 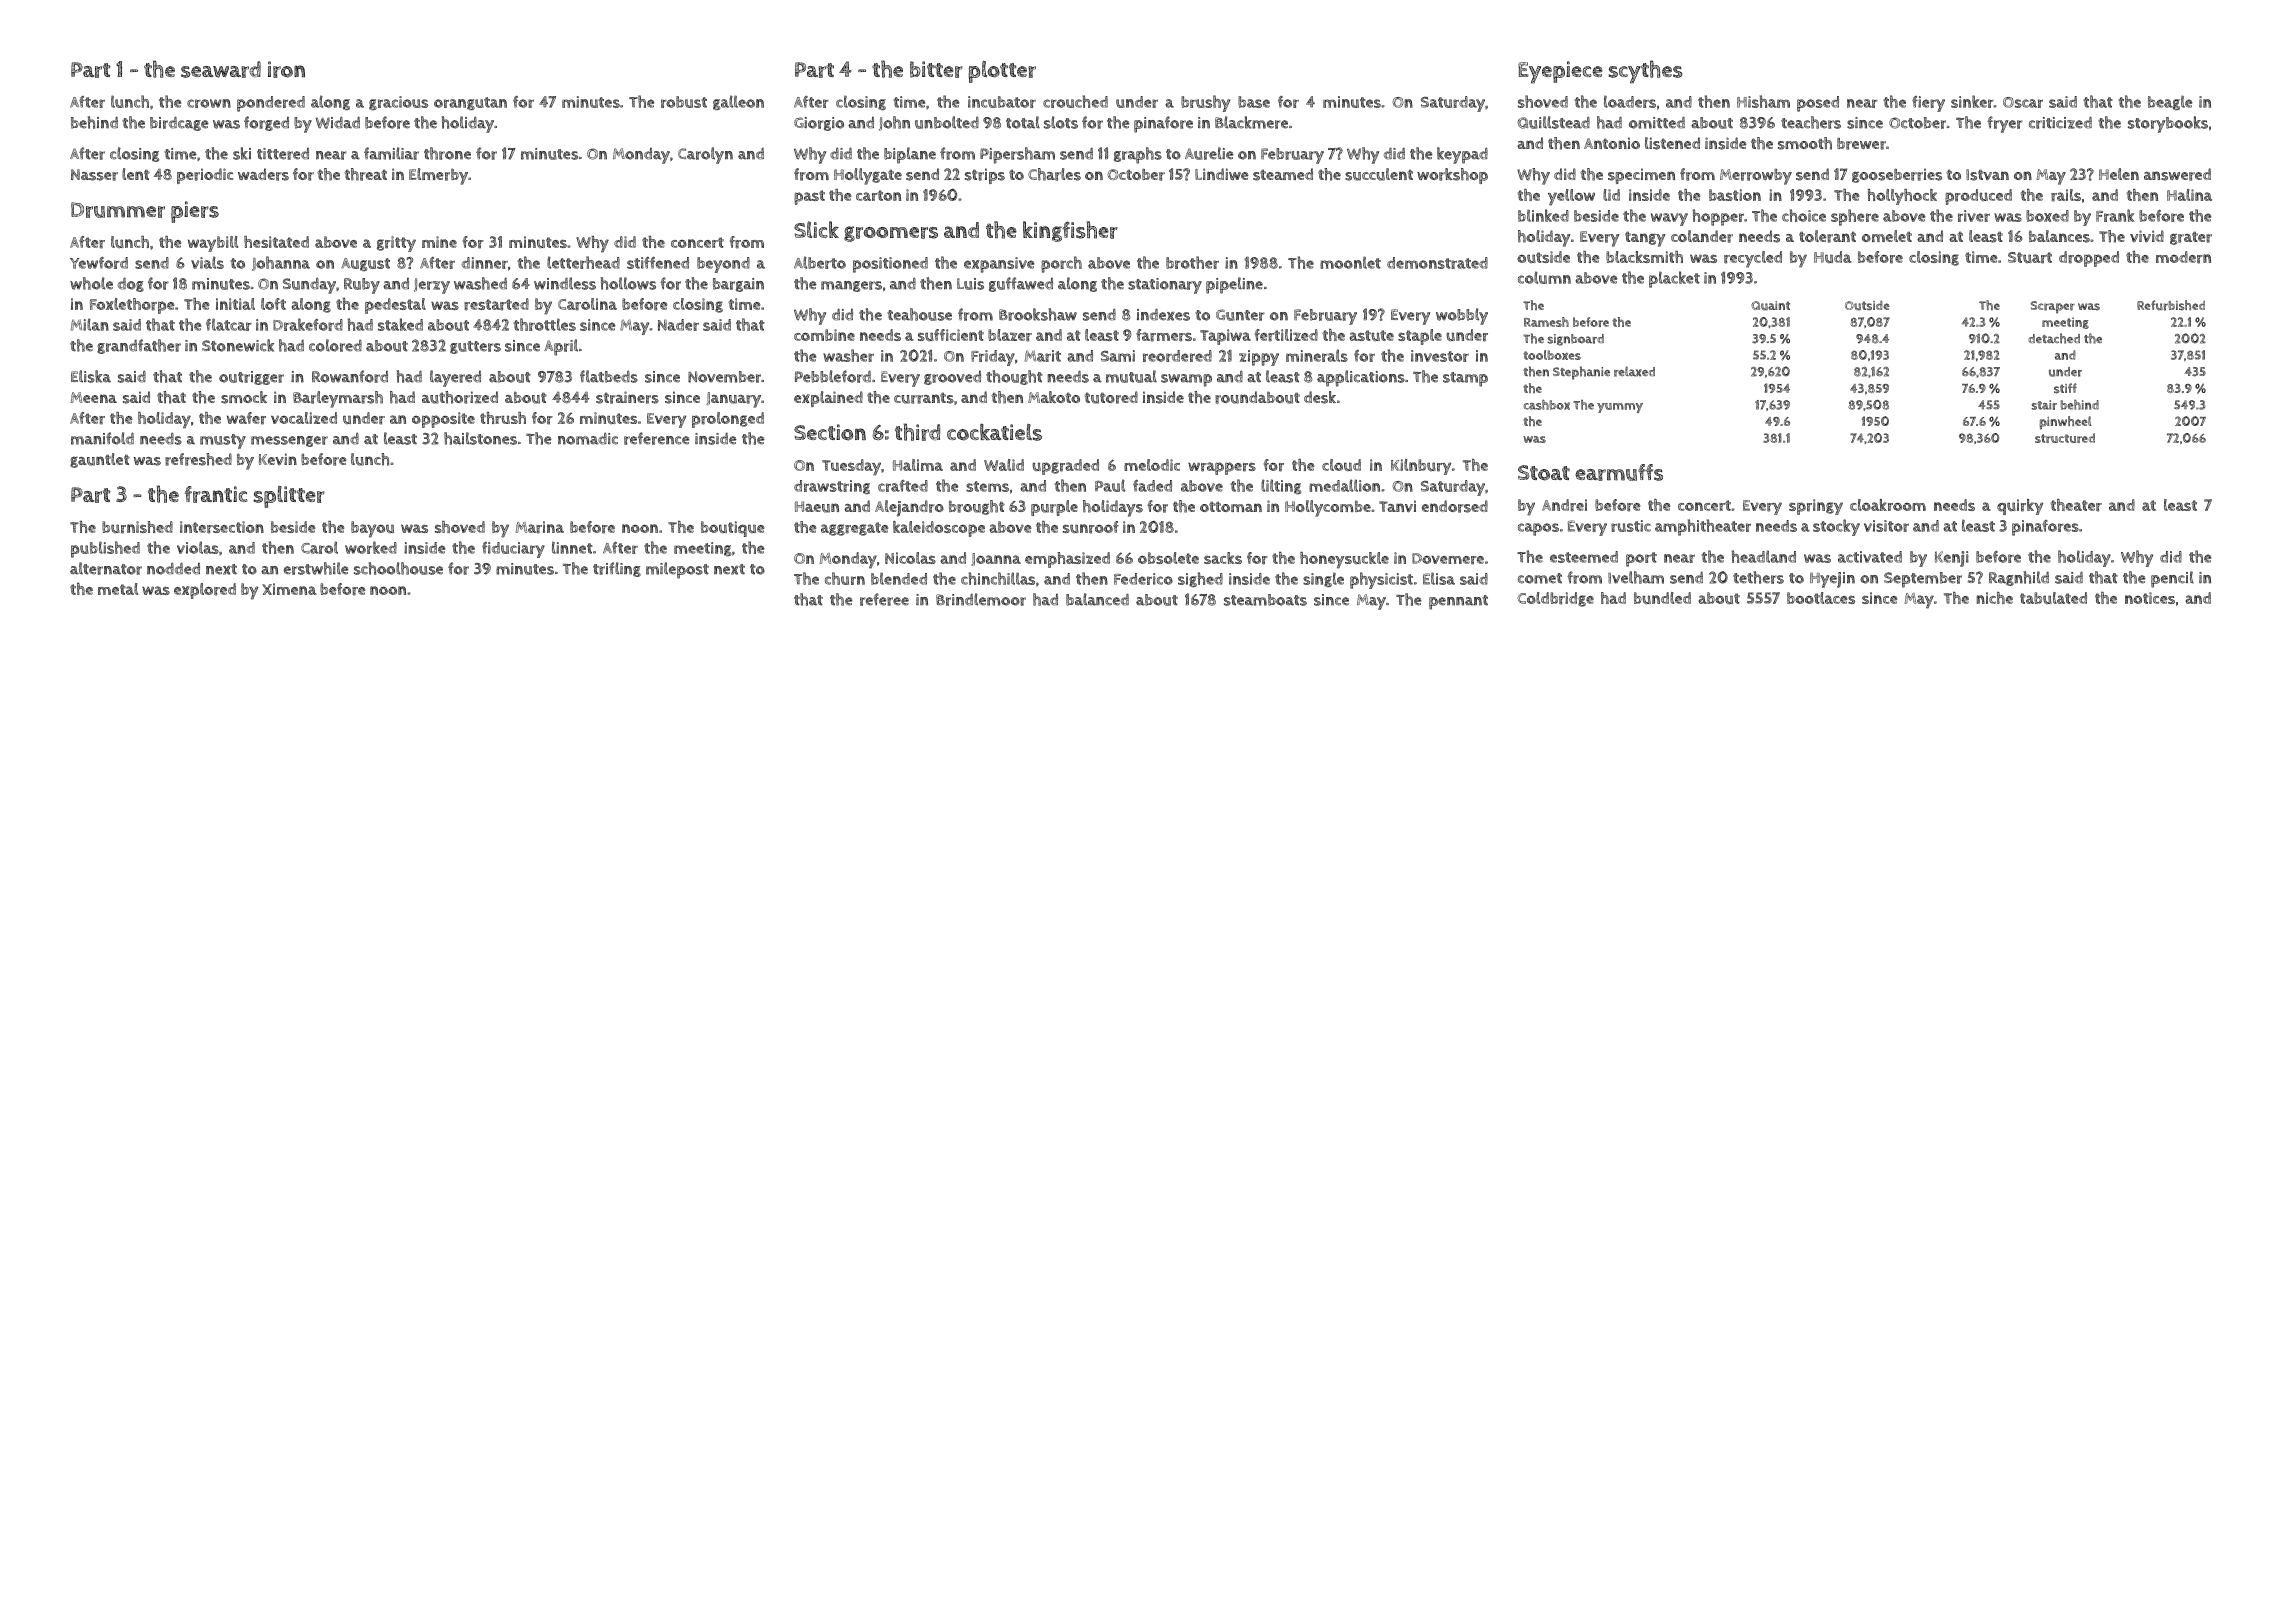 What do you see at coordinates (338, 399) in the screenshot?
I see `Barleymarsh` at bounding box center [338, 399].
